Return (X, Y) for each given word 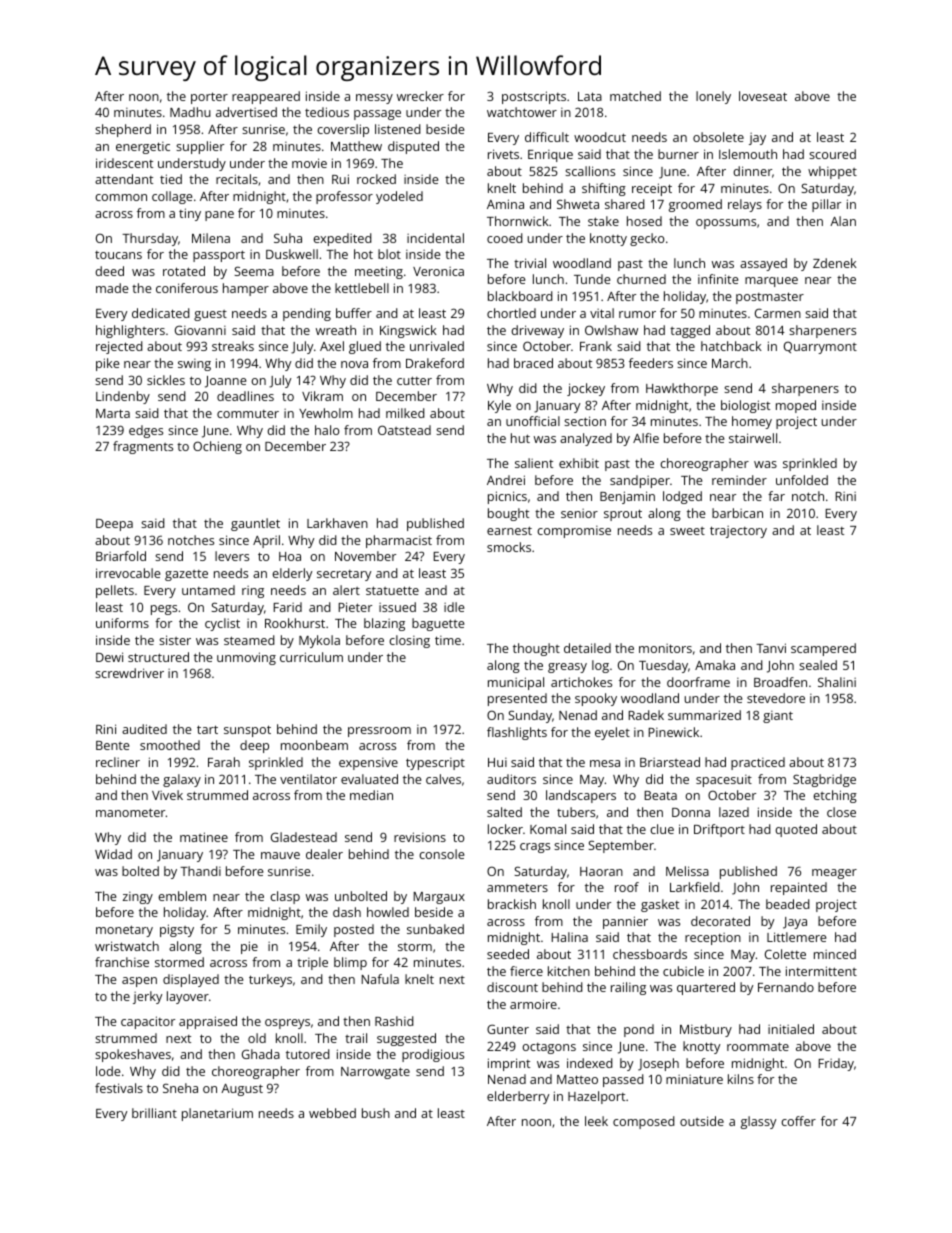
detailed (587, 648)
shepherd (123, 130)
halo (327, 430)
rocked (376, 179)
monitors (665, 648)
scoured (832, 154)
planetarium (217, 1114)
